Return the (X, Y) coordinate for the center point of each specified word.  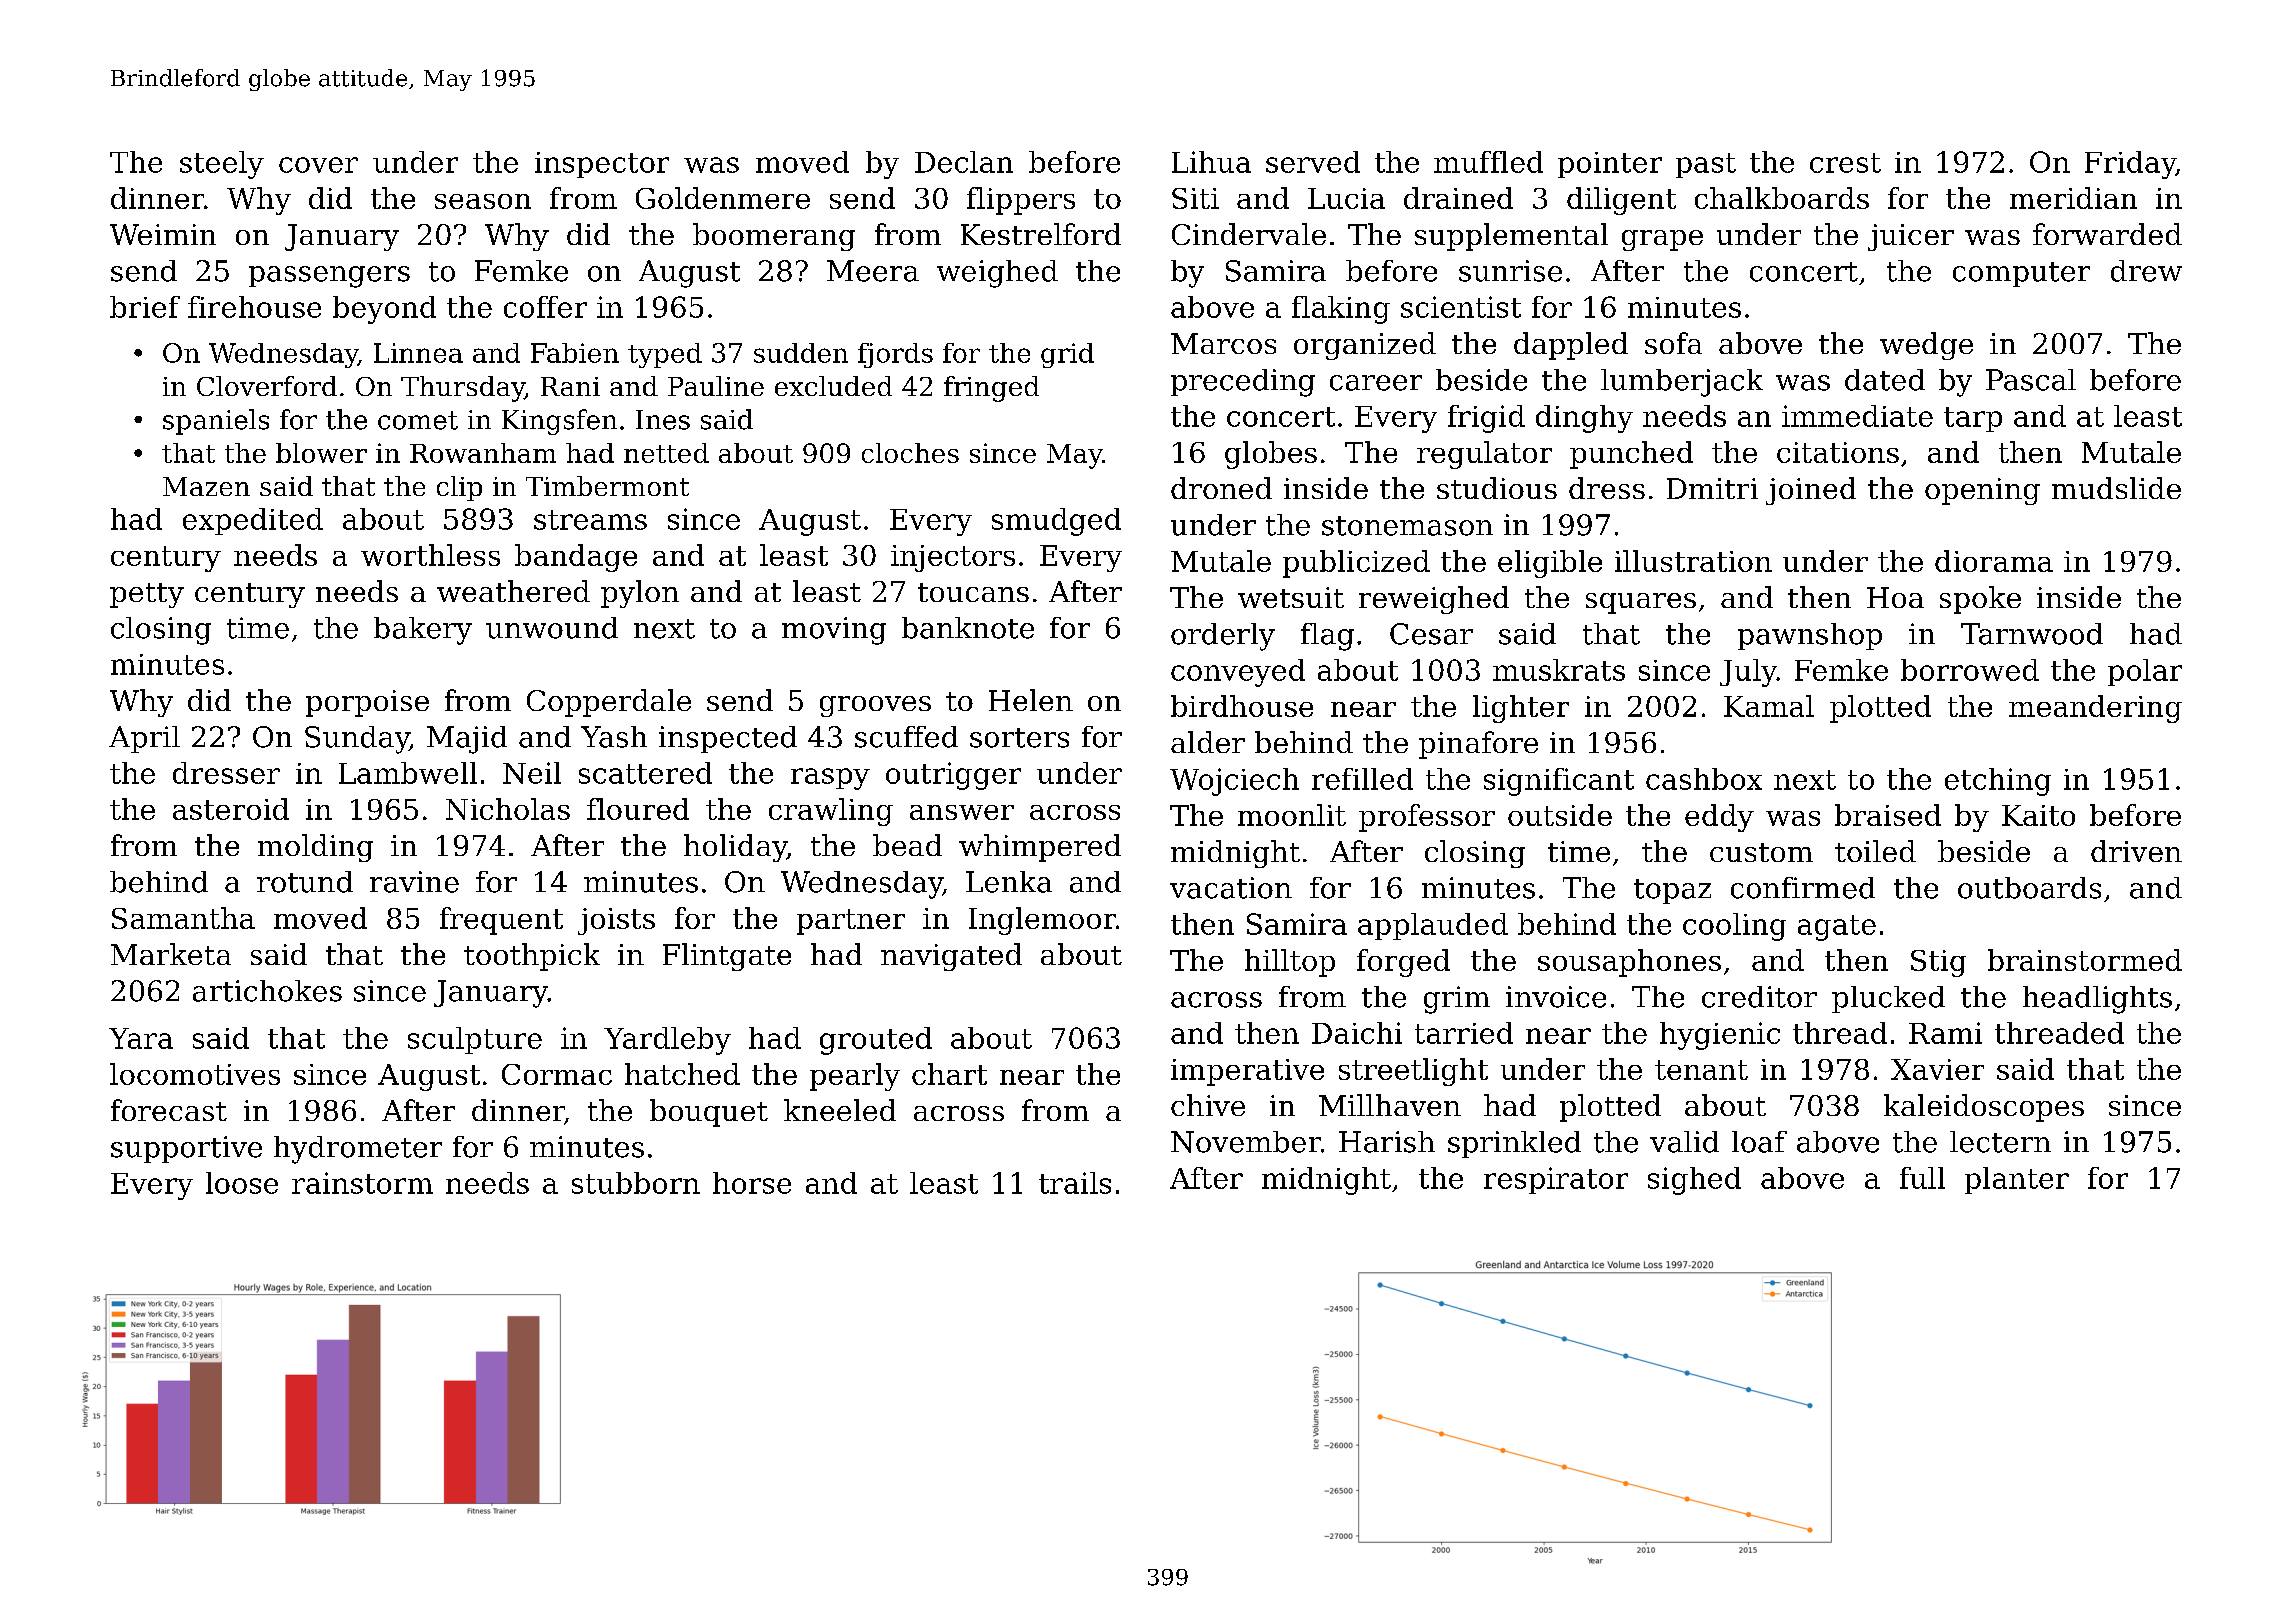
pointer (1610, 165)
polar (2145, 672)
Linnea (418, 353)
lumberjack (1682, 383)
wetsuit (1291, 597)
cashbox (1704, 779)
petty (147, 595)
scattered (645, 773)
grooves (875, 706)
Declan (964, 162)
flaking (1341, 310)
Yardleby (667, 1041)
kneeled (840, 1110)
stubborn (636, 1183)
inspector (602, 165)
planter (2017, 1180)
